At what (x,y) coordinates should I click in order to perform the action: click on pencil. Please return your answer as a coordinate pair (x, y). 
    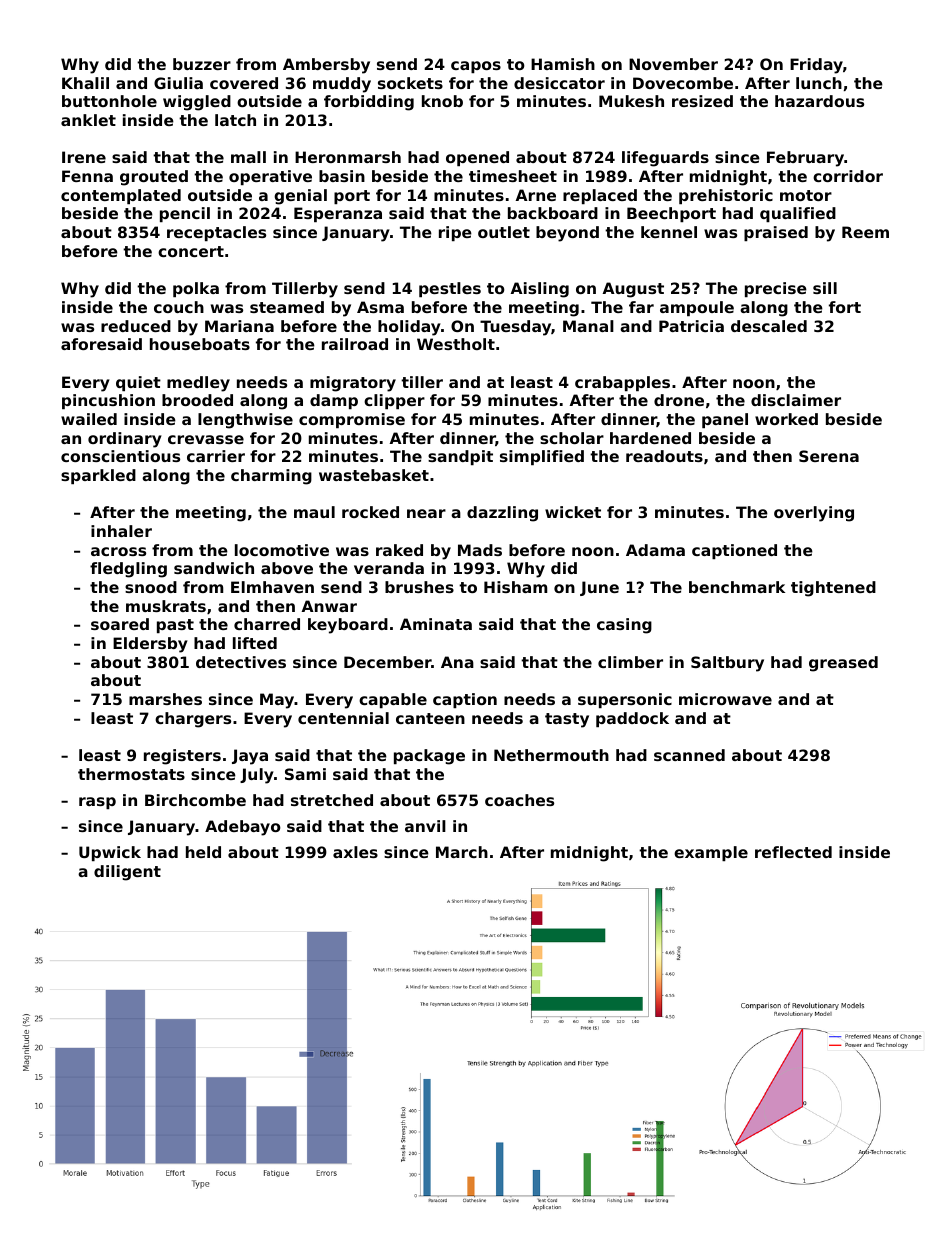
    Looking at the image, I should click on (185, 214).
